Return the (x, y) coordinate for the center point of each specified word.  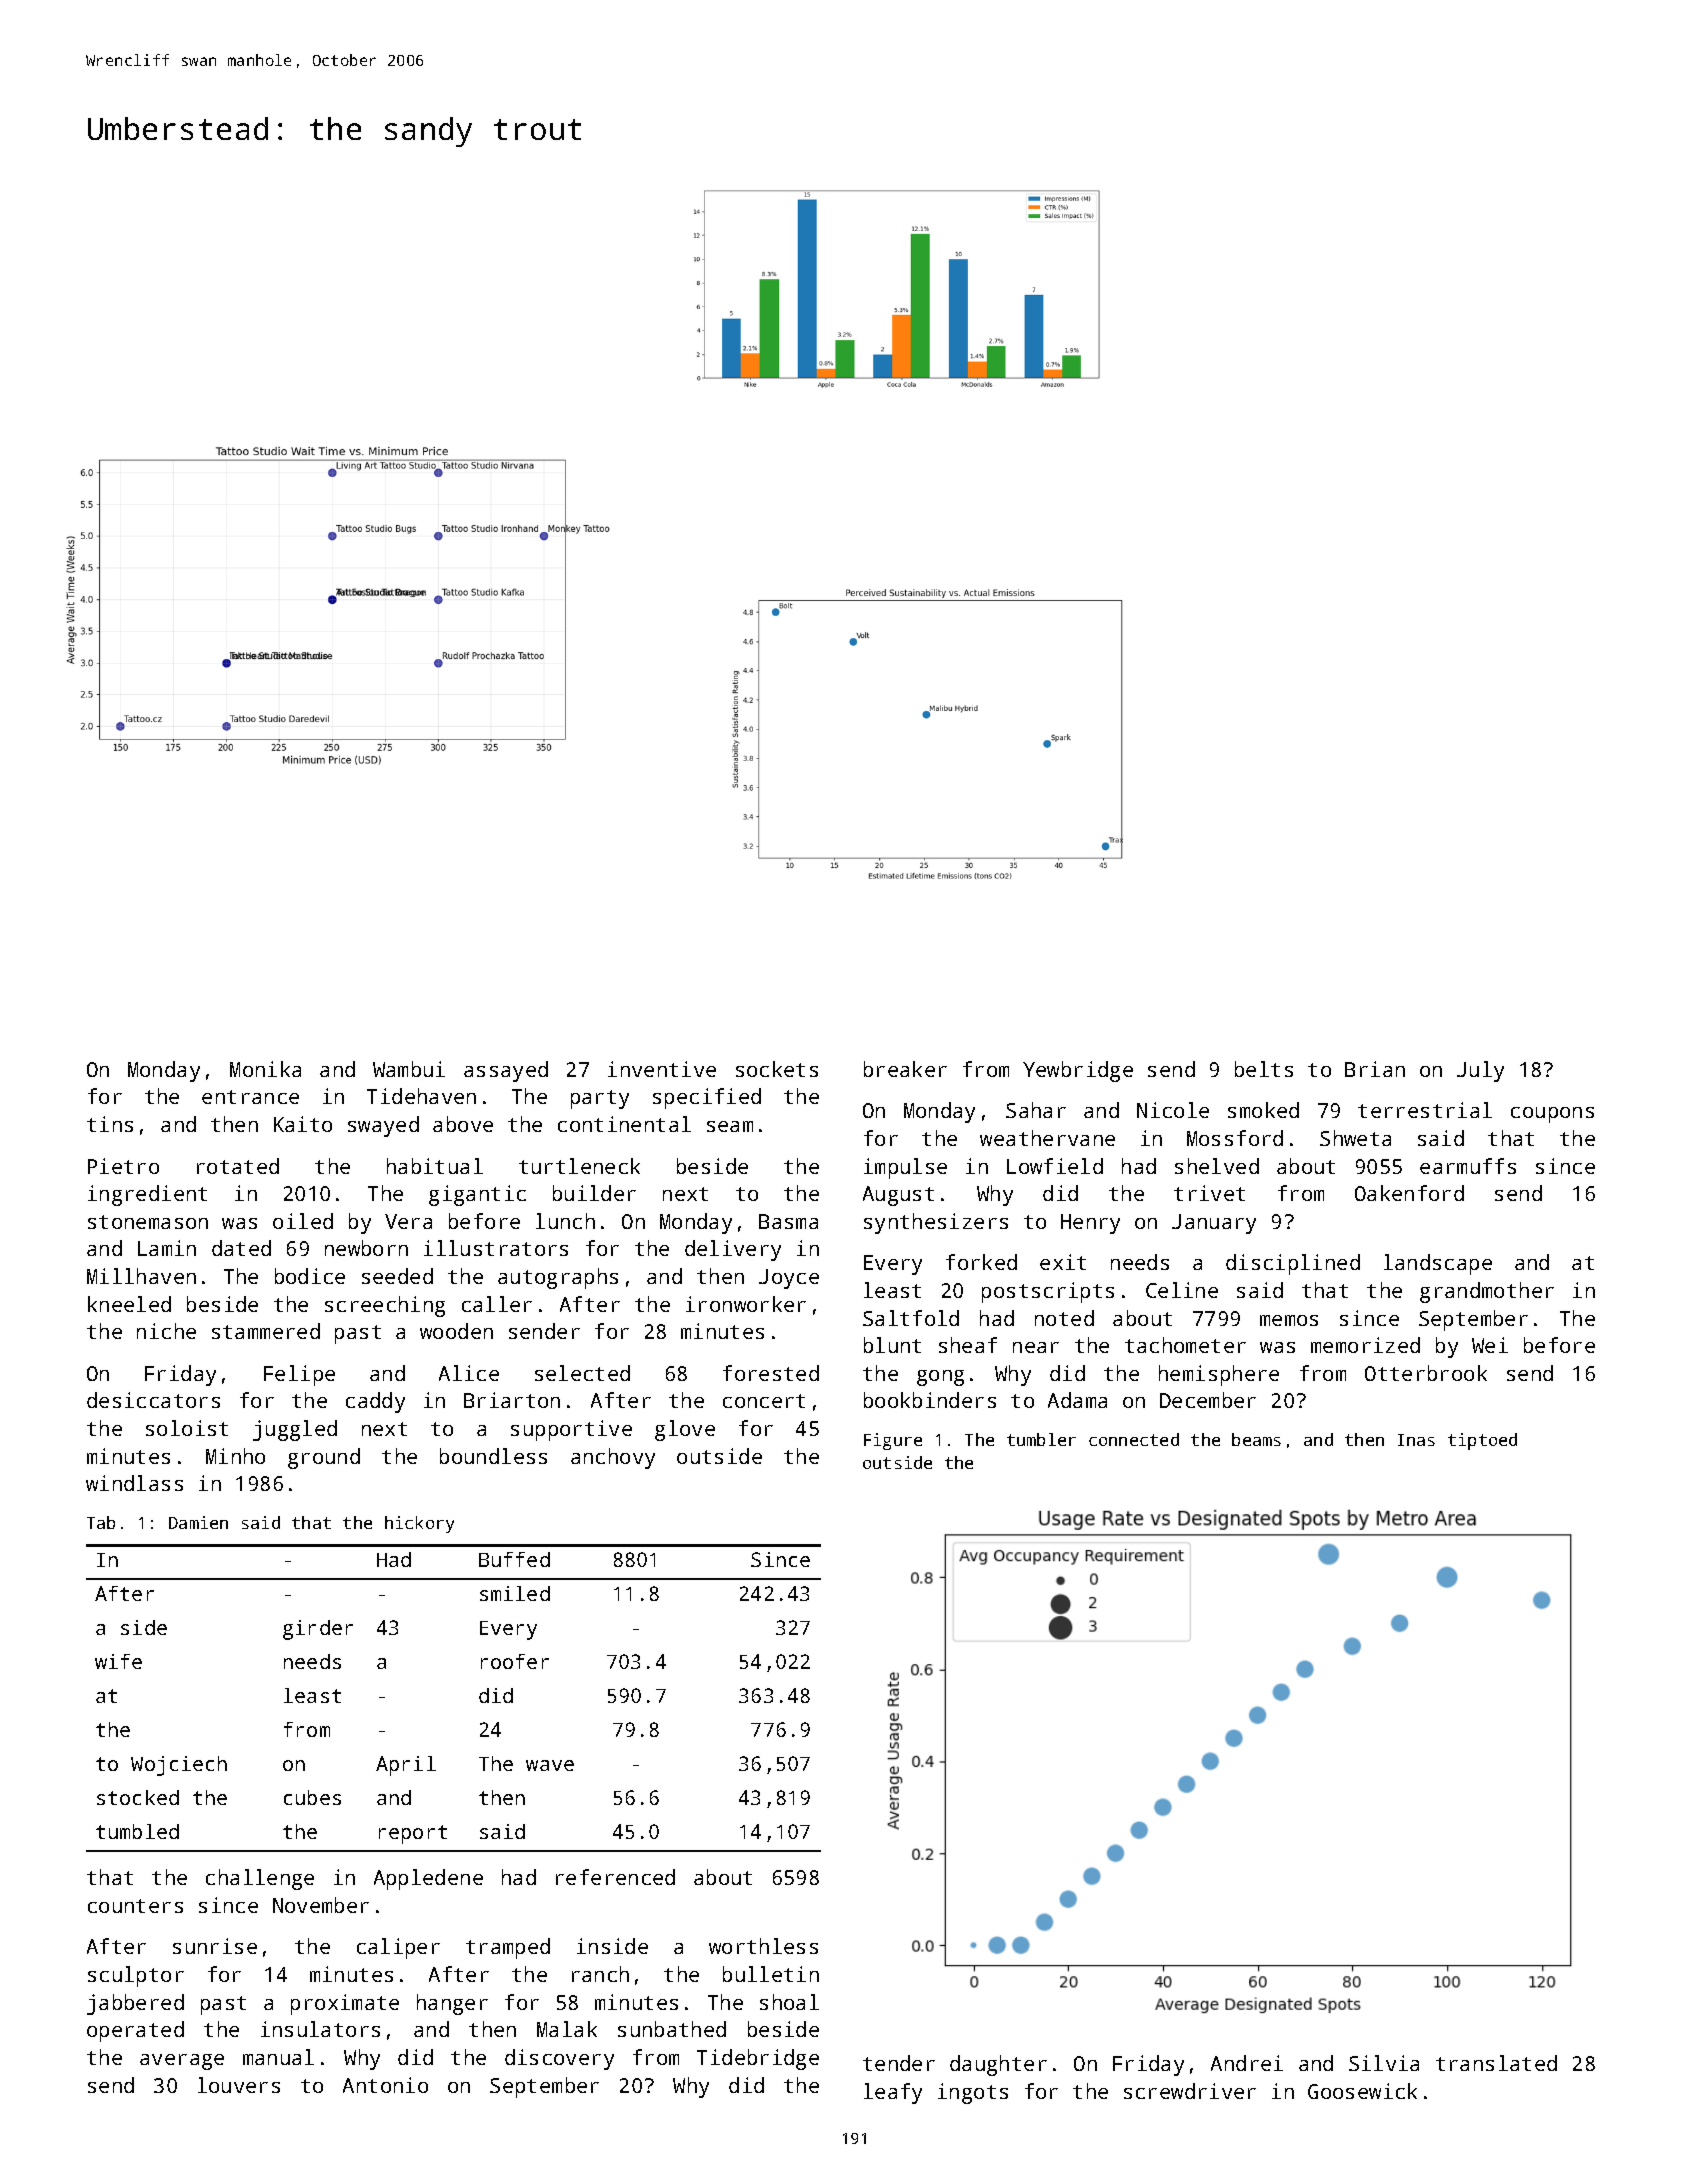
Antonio (385, 2085)
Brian (1375, 1069)
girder (318, 1630)
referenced (615, 1877)
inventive (662, 1069)
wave (550, 1765)
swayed (383, 1126)
